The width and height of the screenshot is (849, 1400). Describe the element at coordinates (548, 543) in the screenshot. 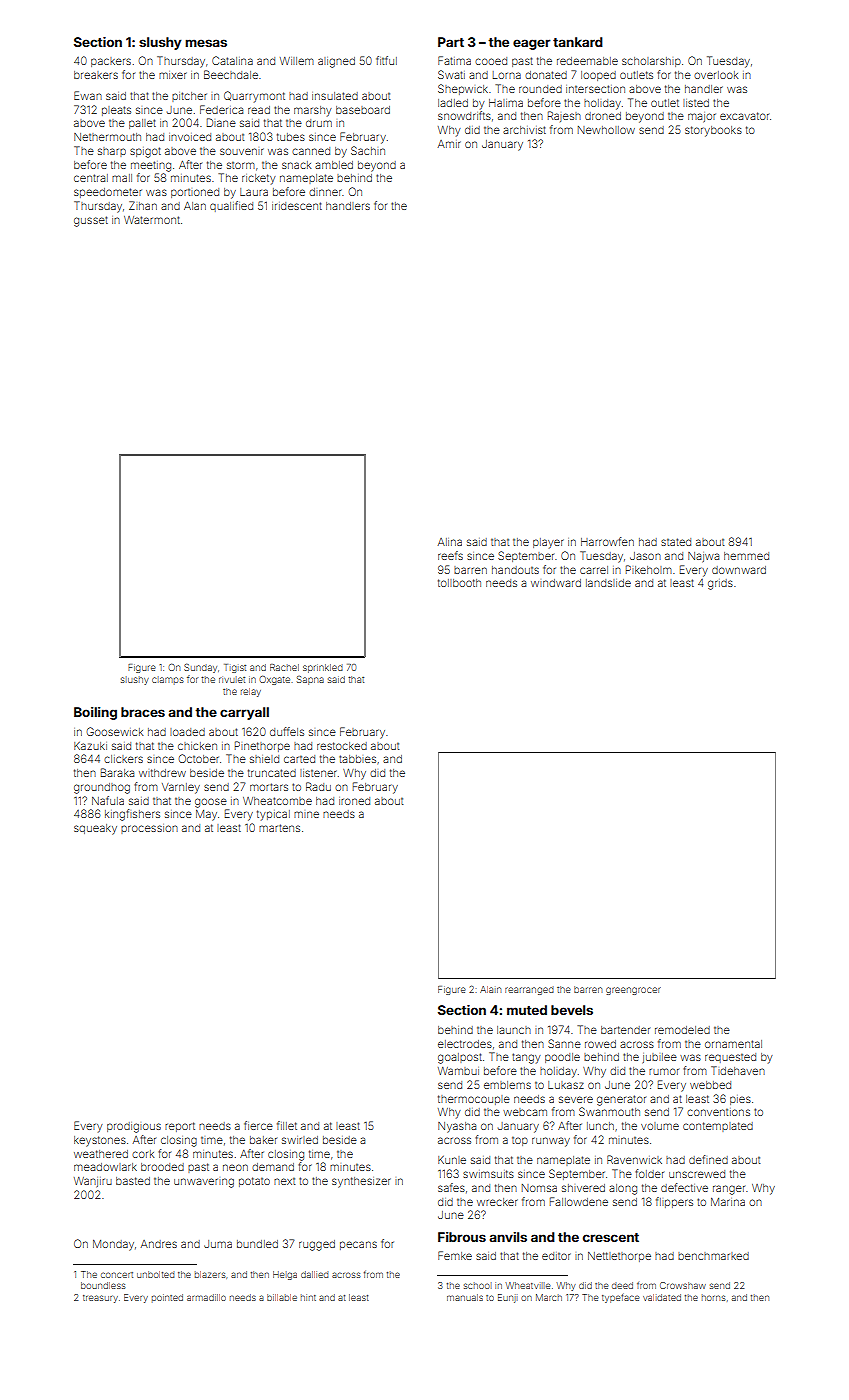

I see `player` at that location.
